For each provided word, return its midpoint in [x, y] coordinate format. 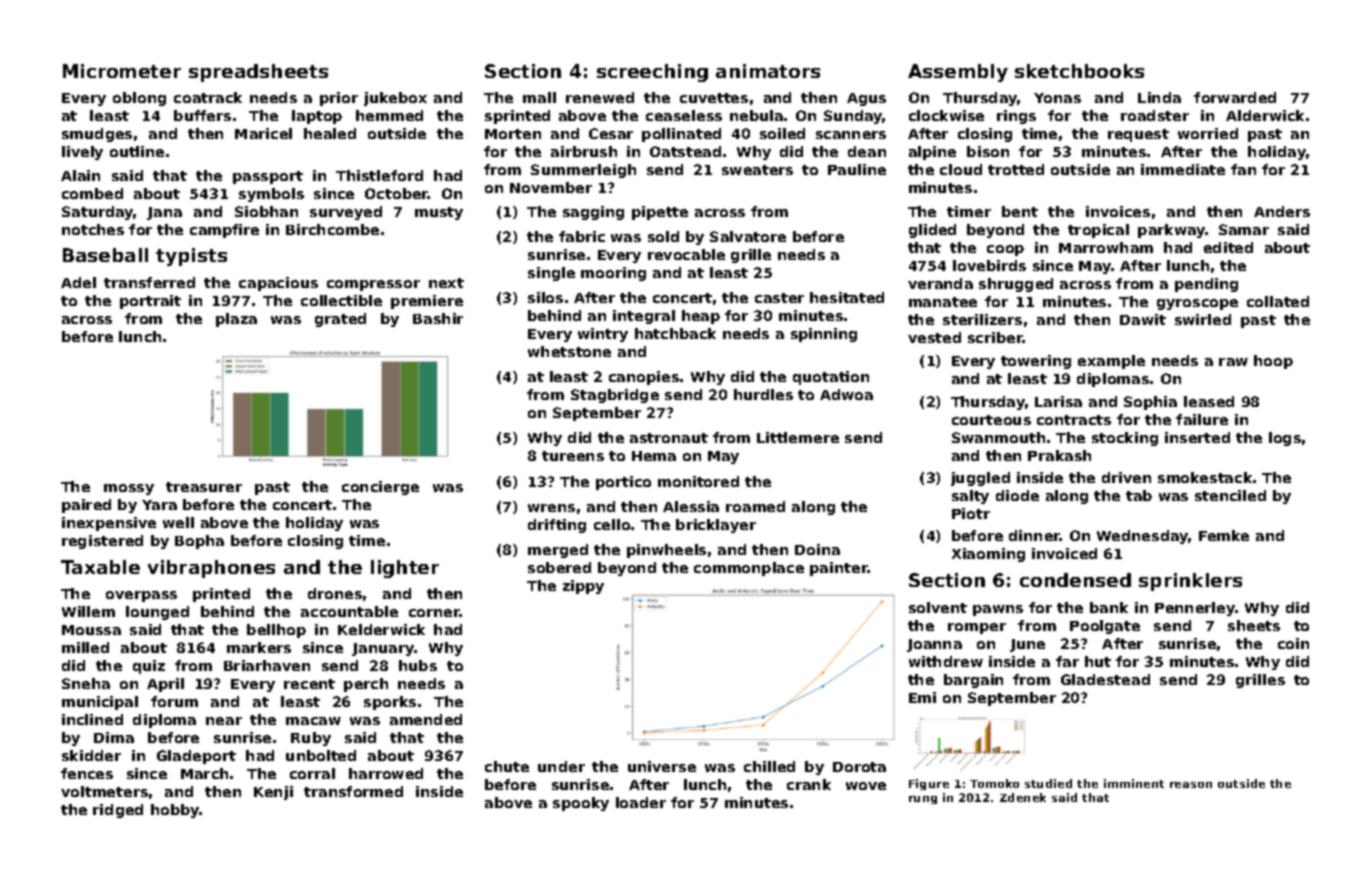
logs [1285, 439]
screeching [652, 73]
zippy [583, 587]
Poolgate [1105, 627]
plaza [236, 320]
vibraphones [211, 569]
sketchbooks [1079, 71]
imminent [1134, 783]
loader [641, 802]
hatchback [675, 333]
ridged [118, 811]
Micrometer [122, 71]
